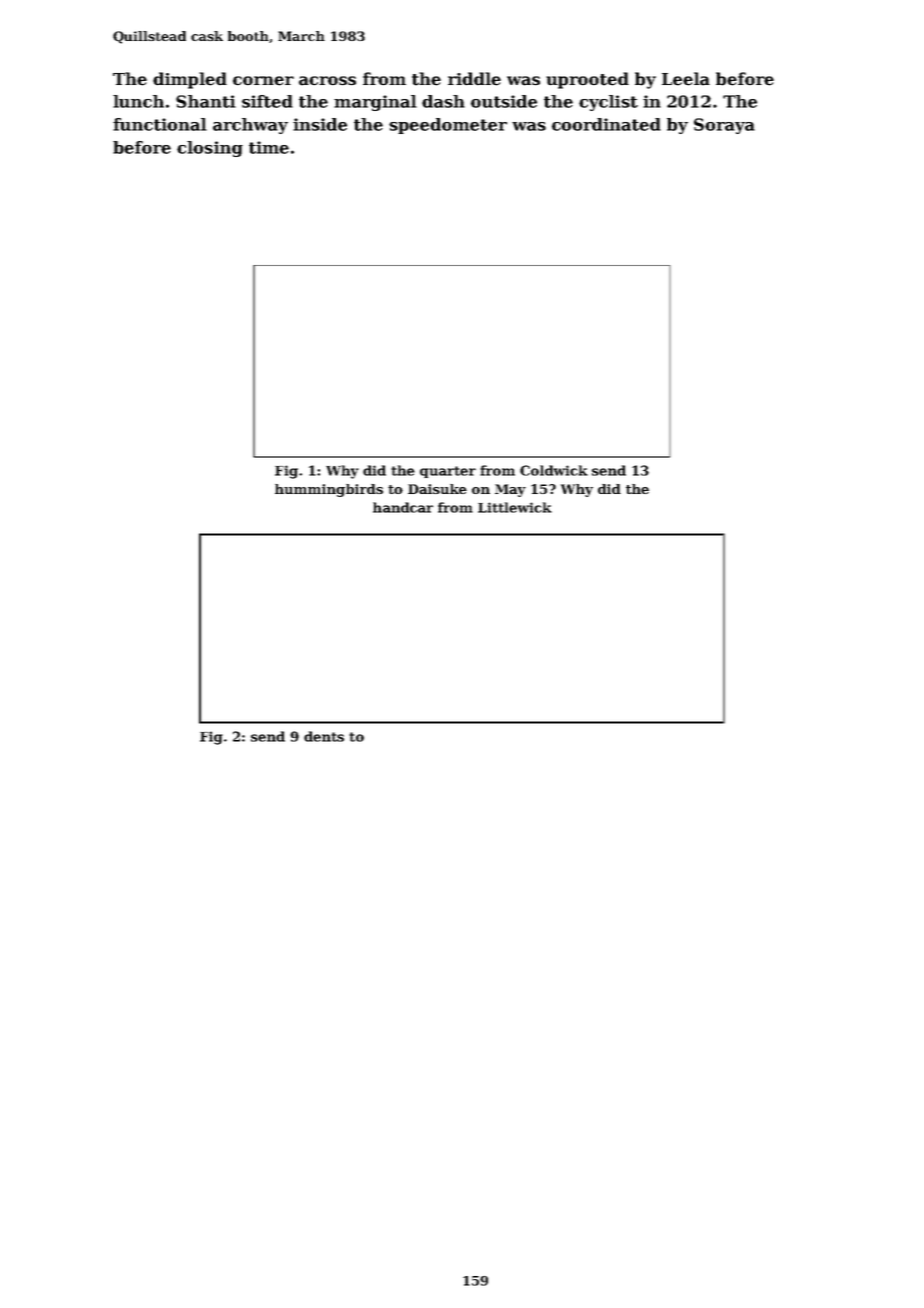 This screenshot has width=924, height=1308. What do you see at coordinates (403, 507) in the screenshot?
I see `handcar` at bounding box center [403, 507].
